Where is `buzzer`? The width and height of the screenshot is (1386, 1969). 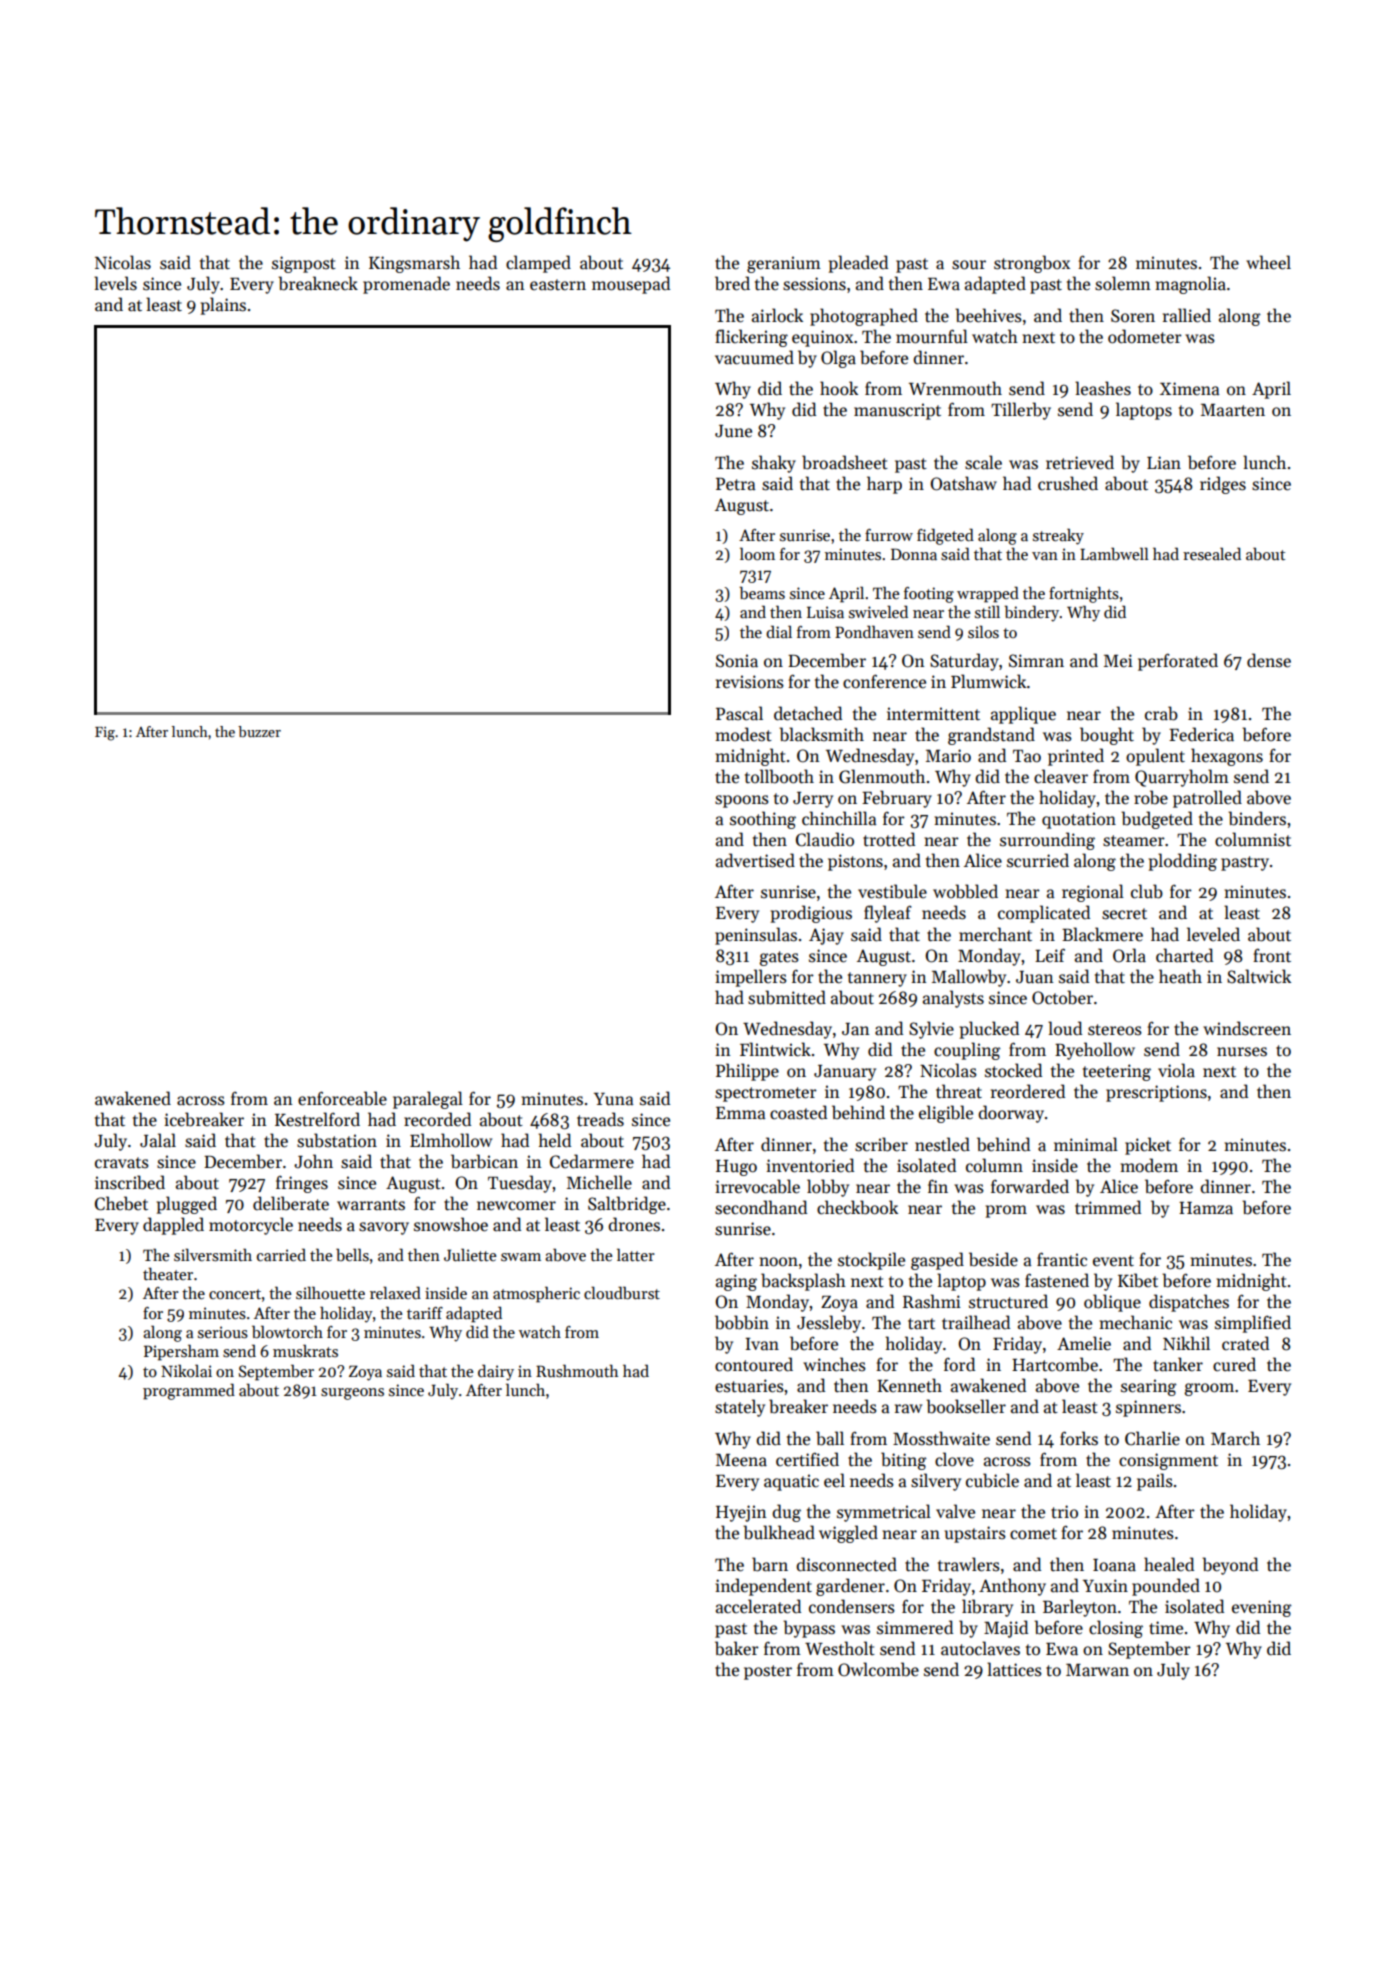 buzzer is located at coordinates (259, 731).
